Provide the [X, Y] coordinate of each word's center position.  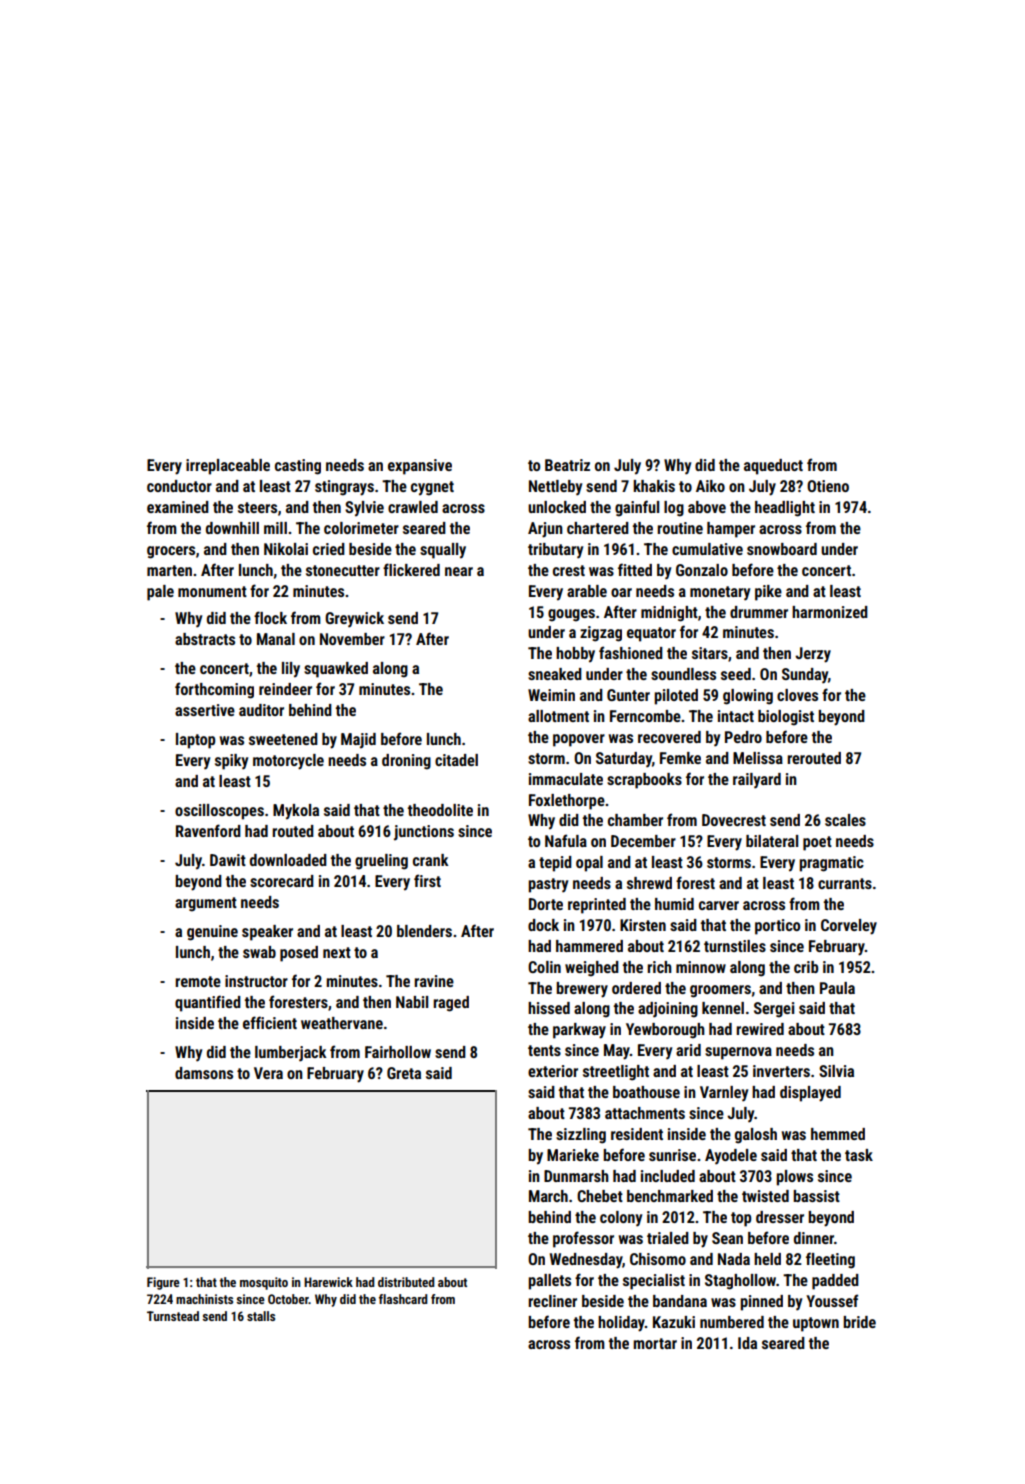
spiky [231, 762]
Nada [734, 1259]
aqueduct [773, 467]
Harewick [328, 1282]
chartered [598, 528]
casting [298, 467]
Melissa [758, 758]
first [427, 880]
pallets [549, 1282]
